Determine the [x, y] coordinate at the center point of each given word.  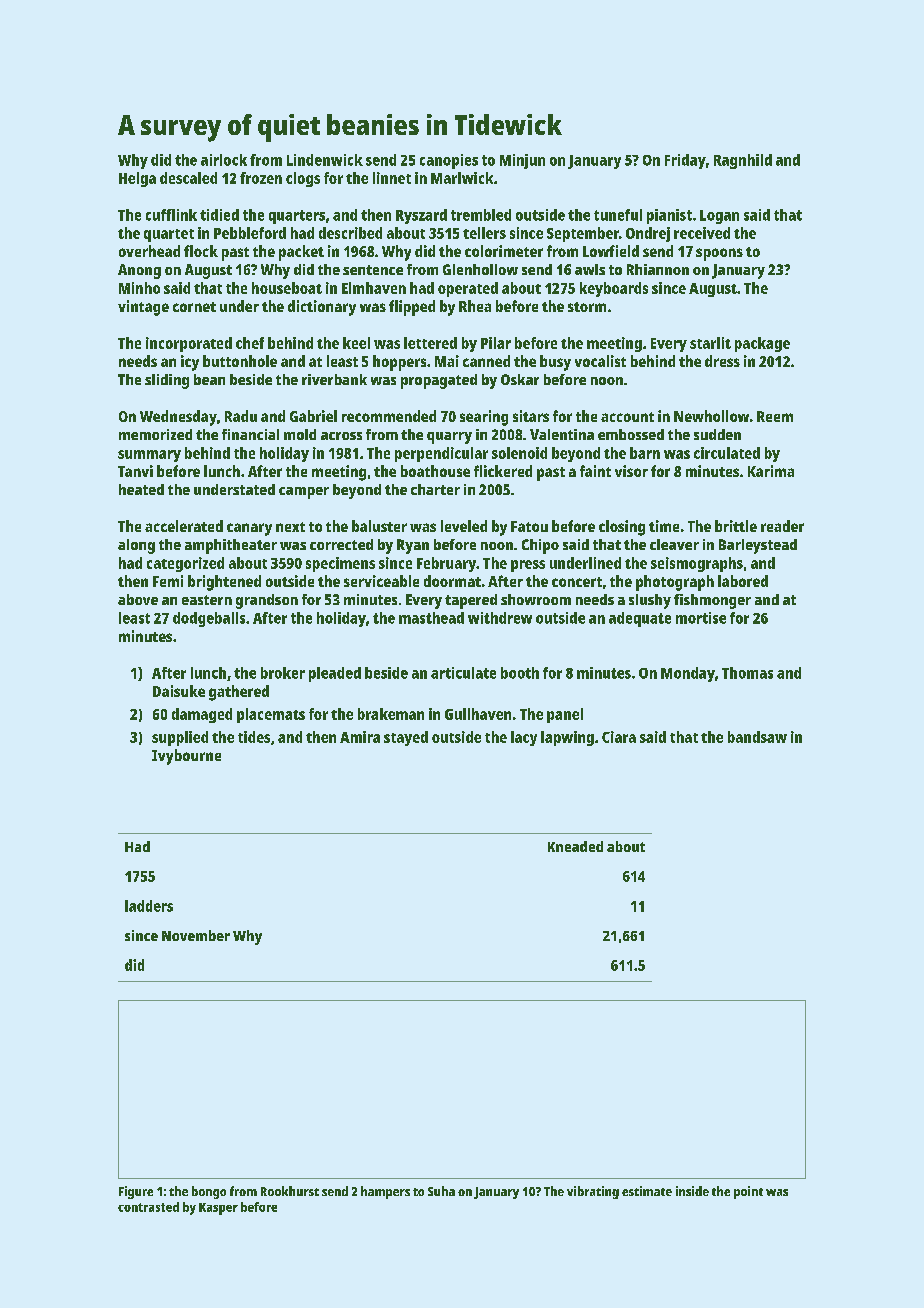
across [341, 436]
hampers [385, 1192]
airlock [224, 160]
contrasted [148, 1207]
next [290, 527]
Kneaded [575, 846]
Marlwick [462, 178]
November [196, 935]
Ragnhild [743, 161]
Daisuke [179, 691]
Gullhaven [478, 714]
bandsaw [757, 737]
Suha [441, 1191]
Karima [771, 471]
